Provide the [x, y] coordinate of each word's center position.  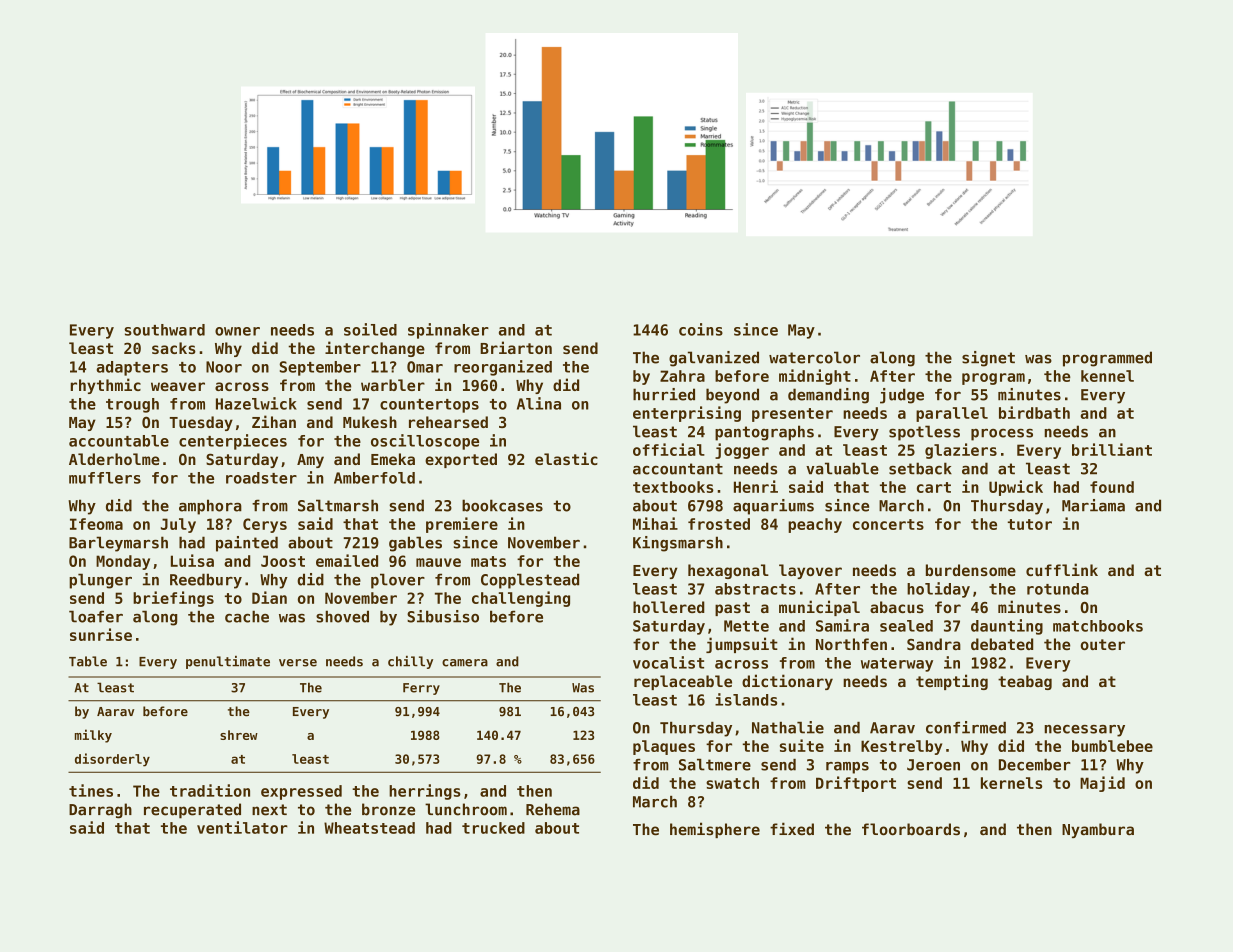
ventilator [242, 827]
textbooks [673, 487]
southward [164, 330]
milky [93, 736]
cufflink [1062, 569]
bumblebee [1112, 746]
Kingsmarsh [678, 544]
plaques [664, 747]
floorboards [911, 829]
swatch [732, 783]
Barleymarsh [118, 544]
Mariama [1093, 505]
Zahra [682, 376]
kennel [1107, 376]
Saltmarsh [338, 505]
